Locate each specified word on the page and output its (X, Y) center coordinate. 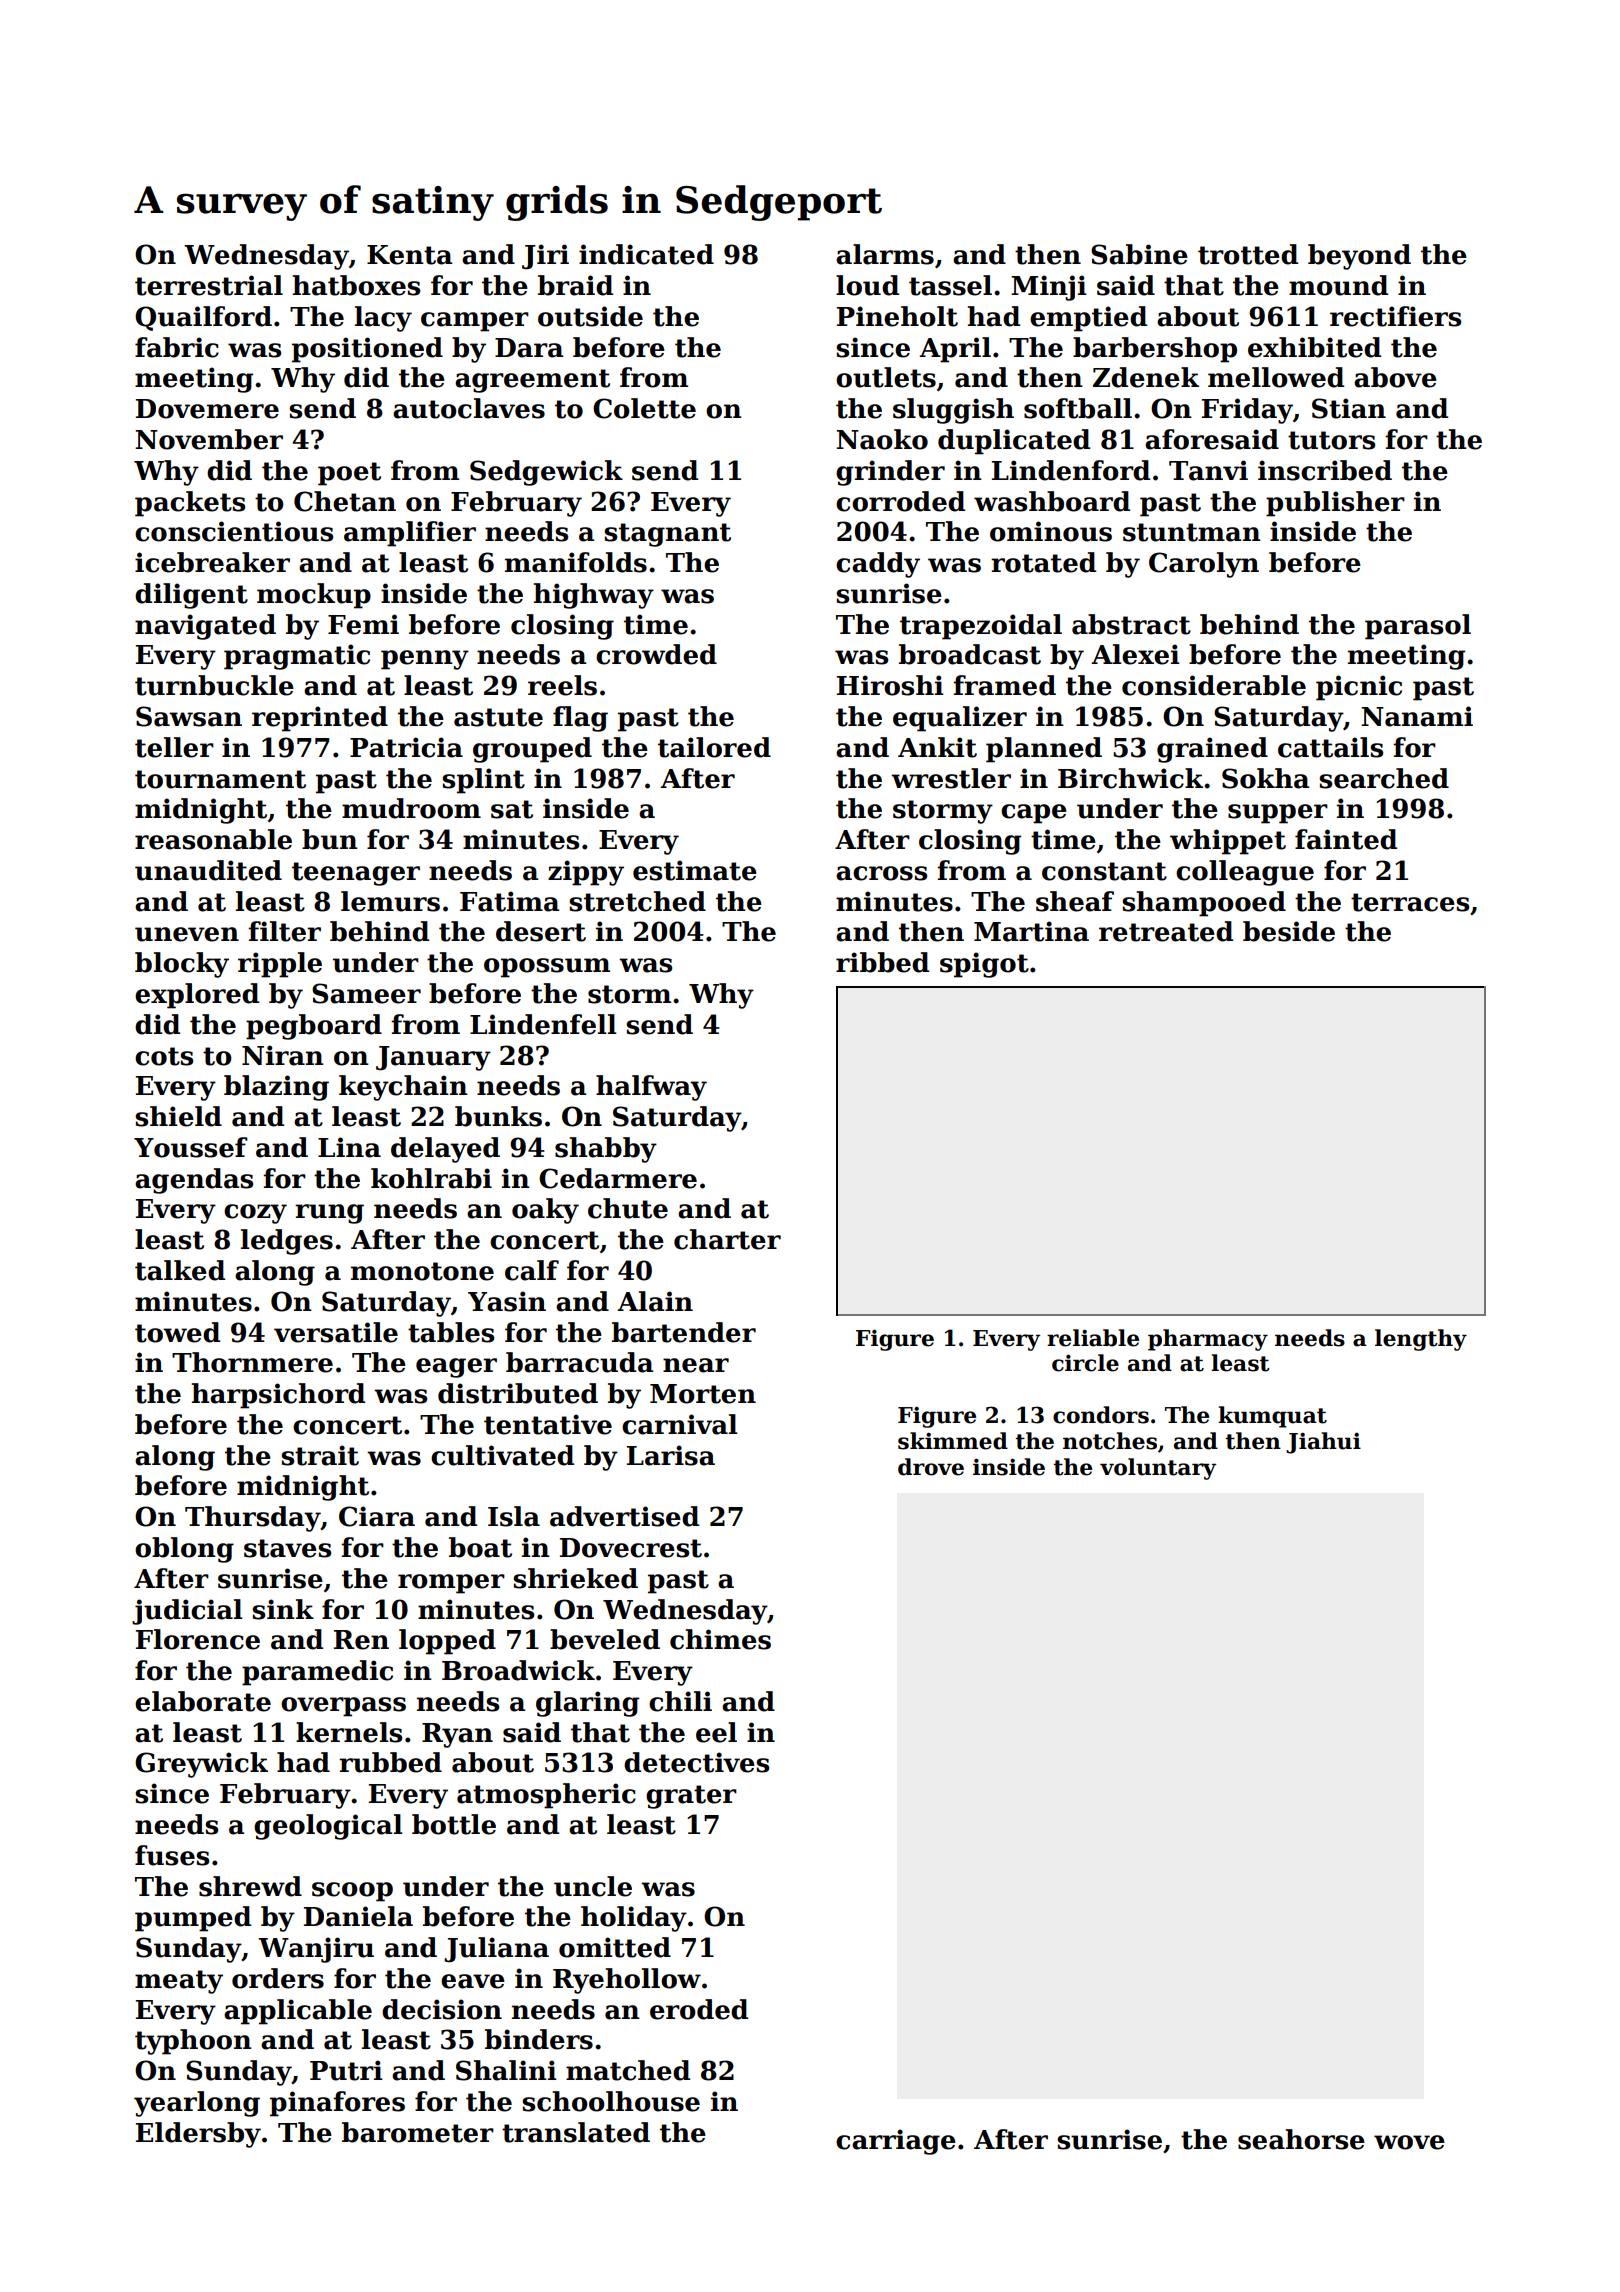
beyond (1359, 257)
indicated (646, 254)
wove (1409, 2142)
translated (576, 2132)
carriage (896, 2142)
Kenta (409, 255)
